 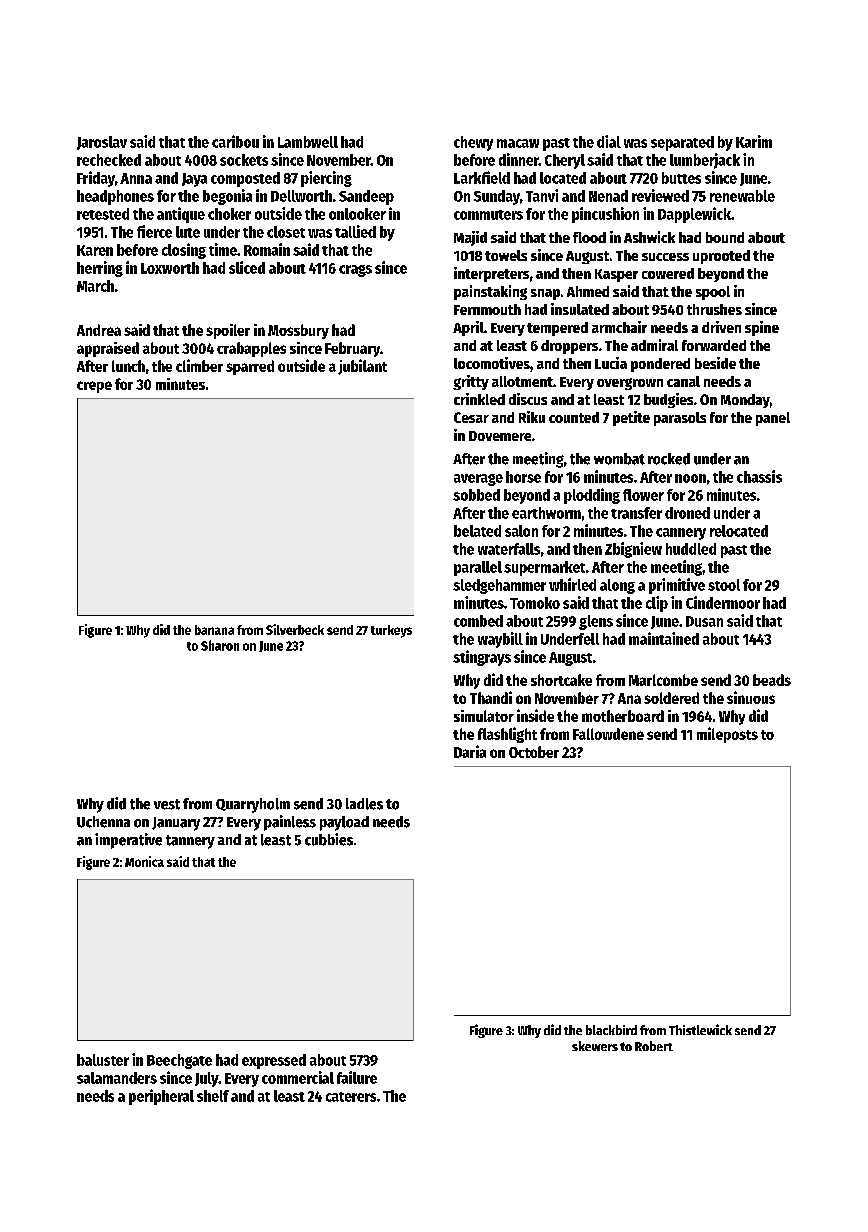 I want to click on Jaroslav, so click(x=102, y=143).
